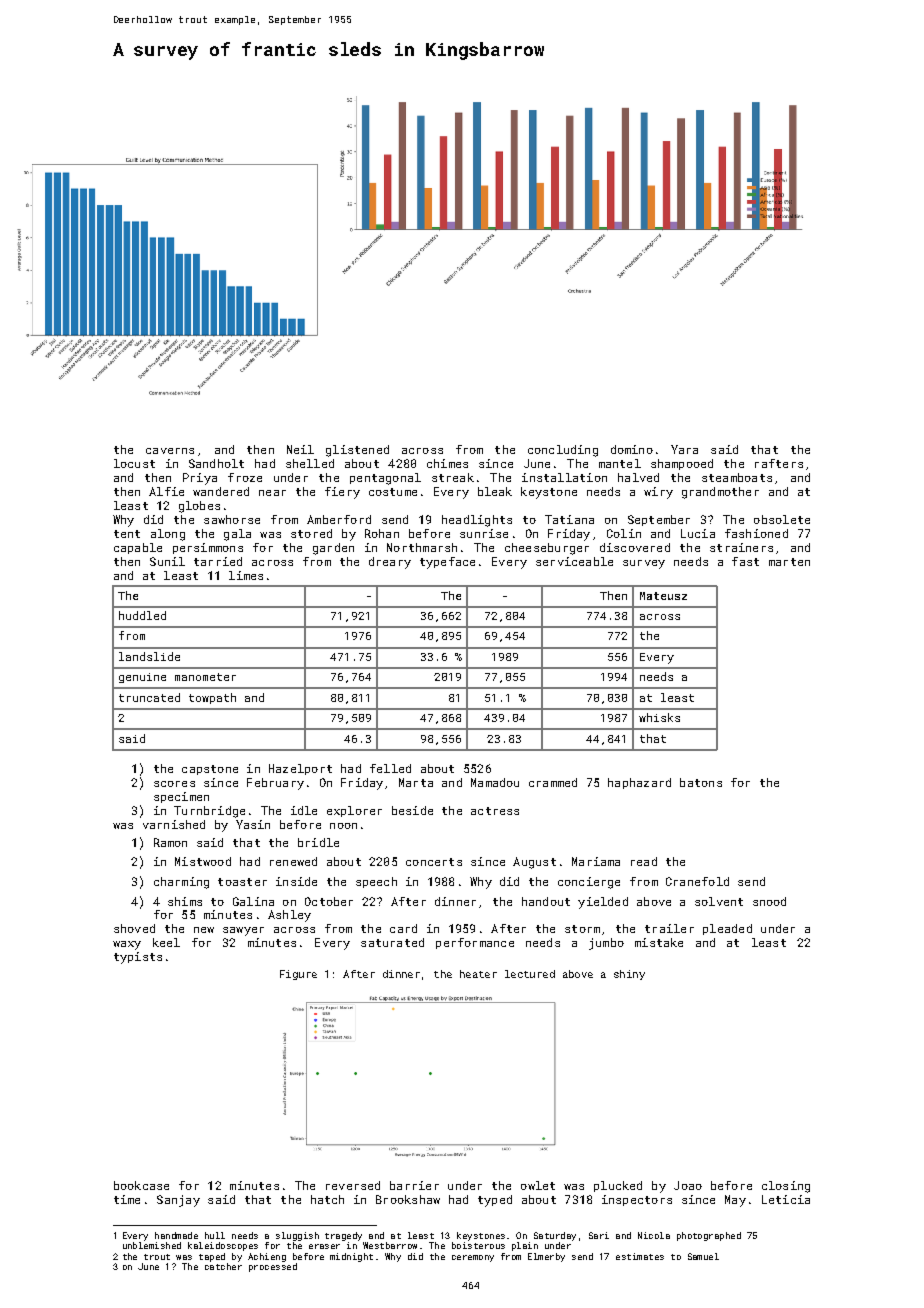  Describe the element at coordinates (769, 901) in the image. I see `snood` at that location.
